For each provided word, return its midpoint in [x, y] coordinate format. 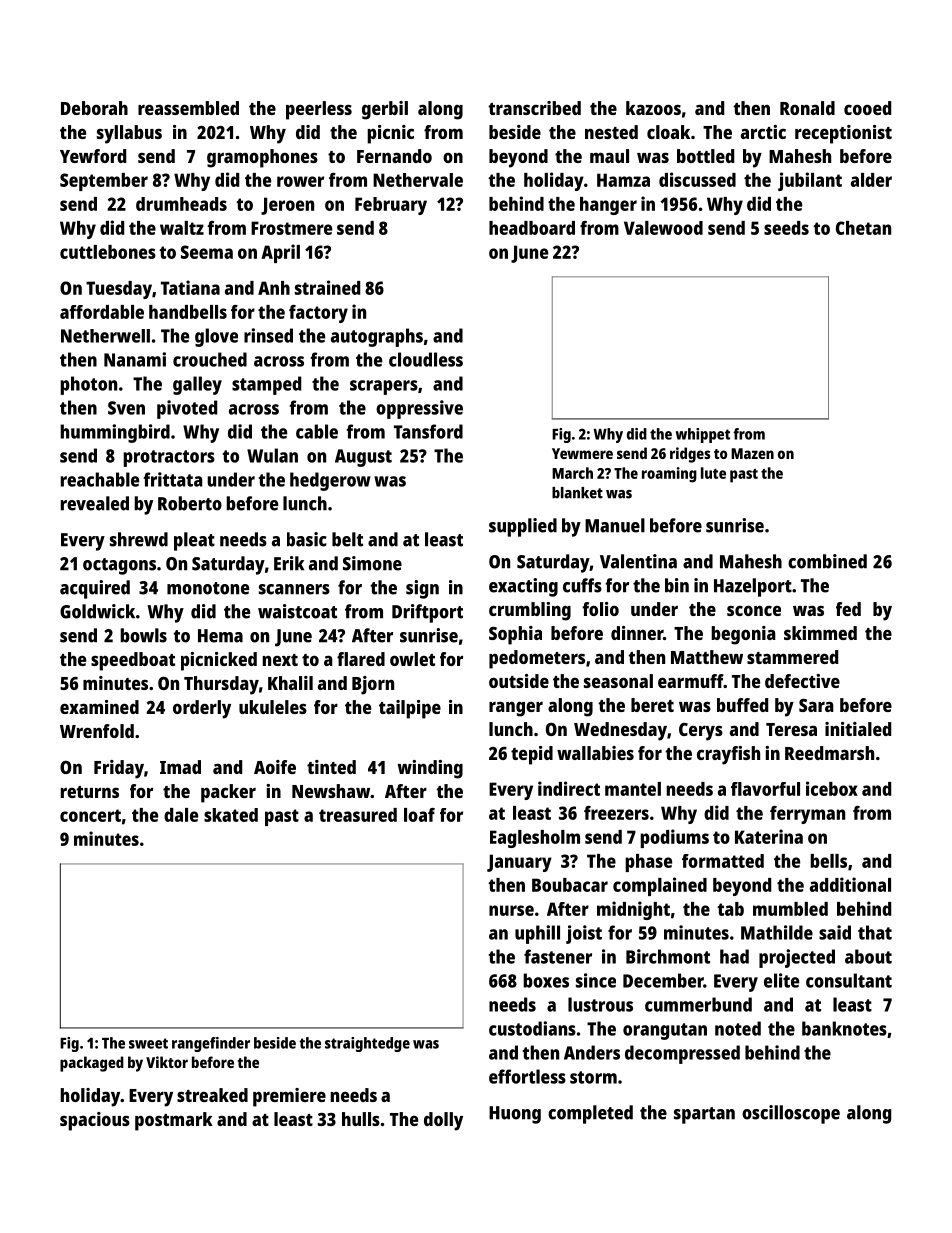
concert [90, 815]
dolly [443, 1121]
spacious [95, 1121]
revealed [95, 503]
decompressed [682, 1054]
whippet [703, 435]
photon [88, 385]
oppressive [419, 409]
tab [730, 909]
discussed [697, 179]
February [391, 206]
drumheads [181, 204]
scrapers [384, 387]
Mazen [752, 453]
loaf [419, 815]
